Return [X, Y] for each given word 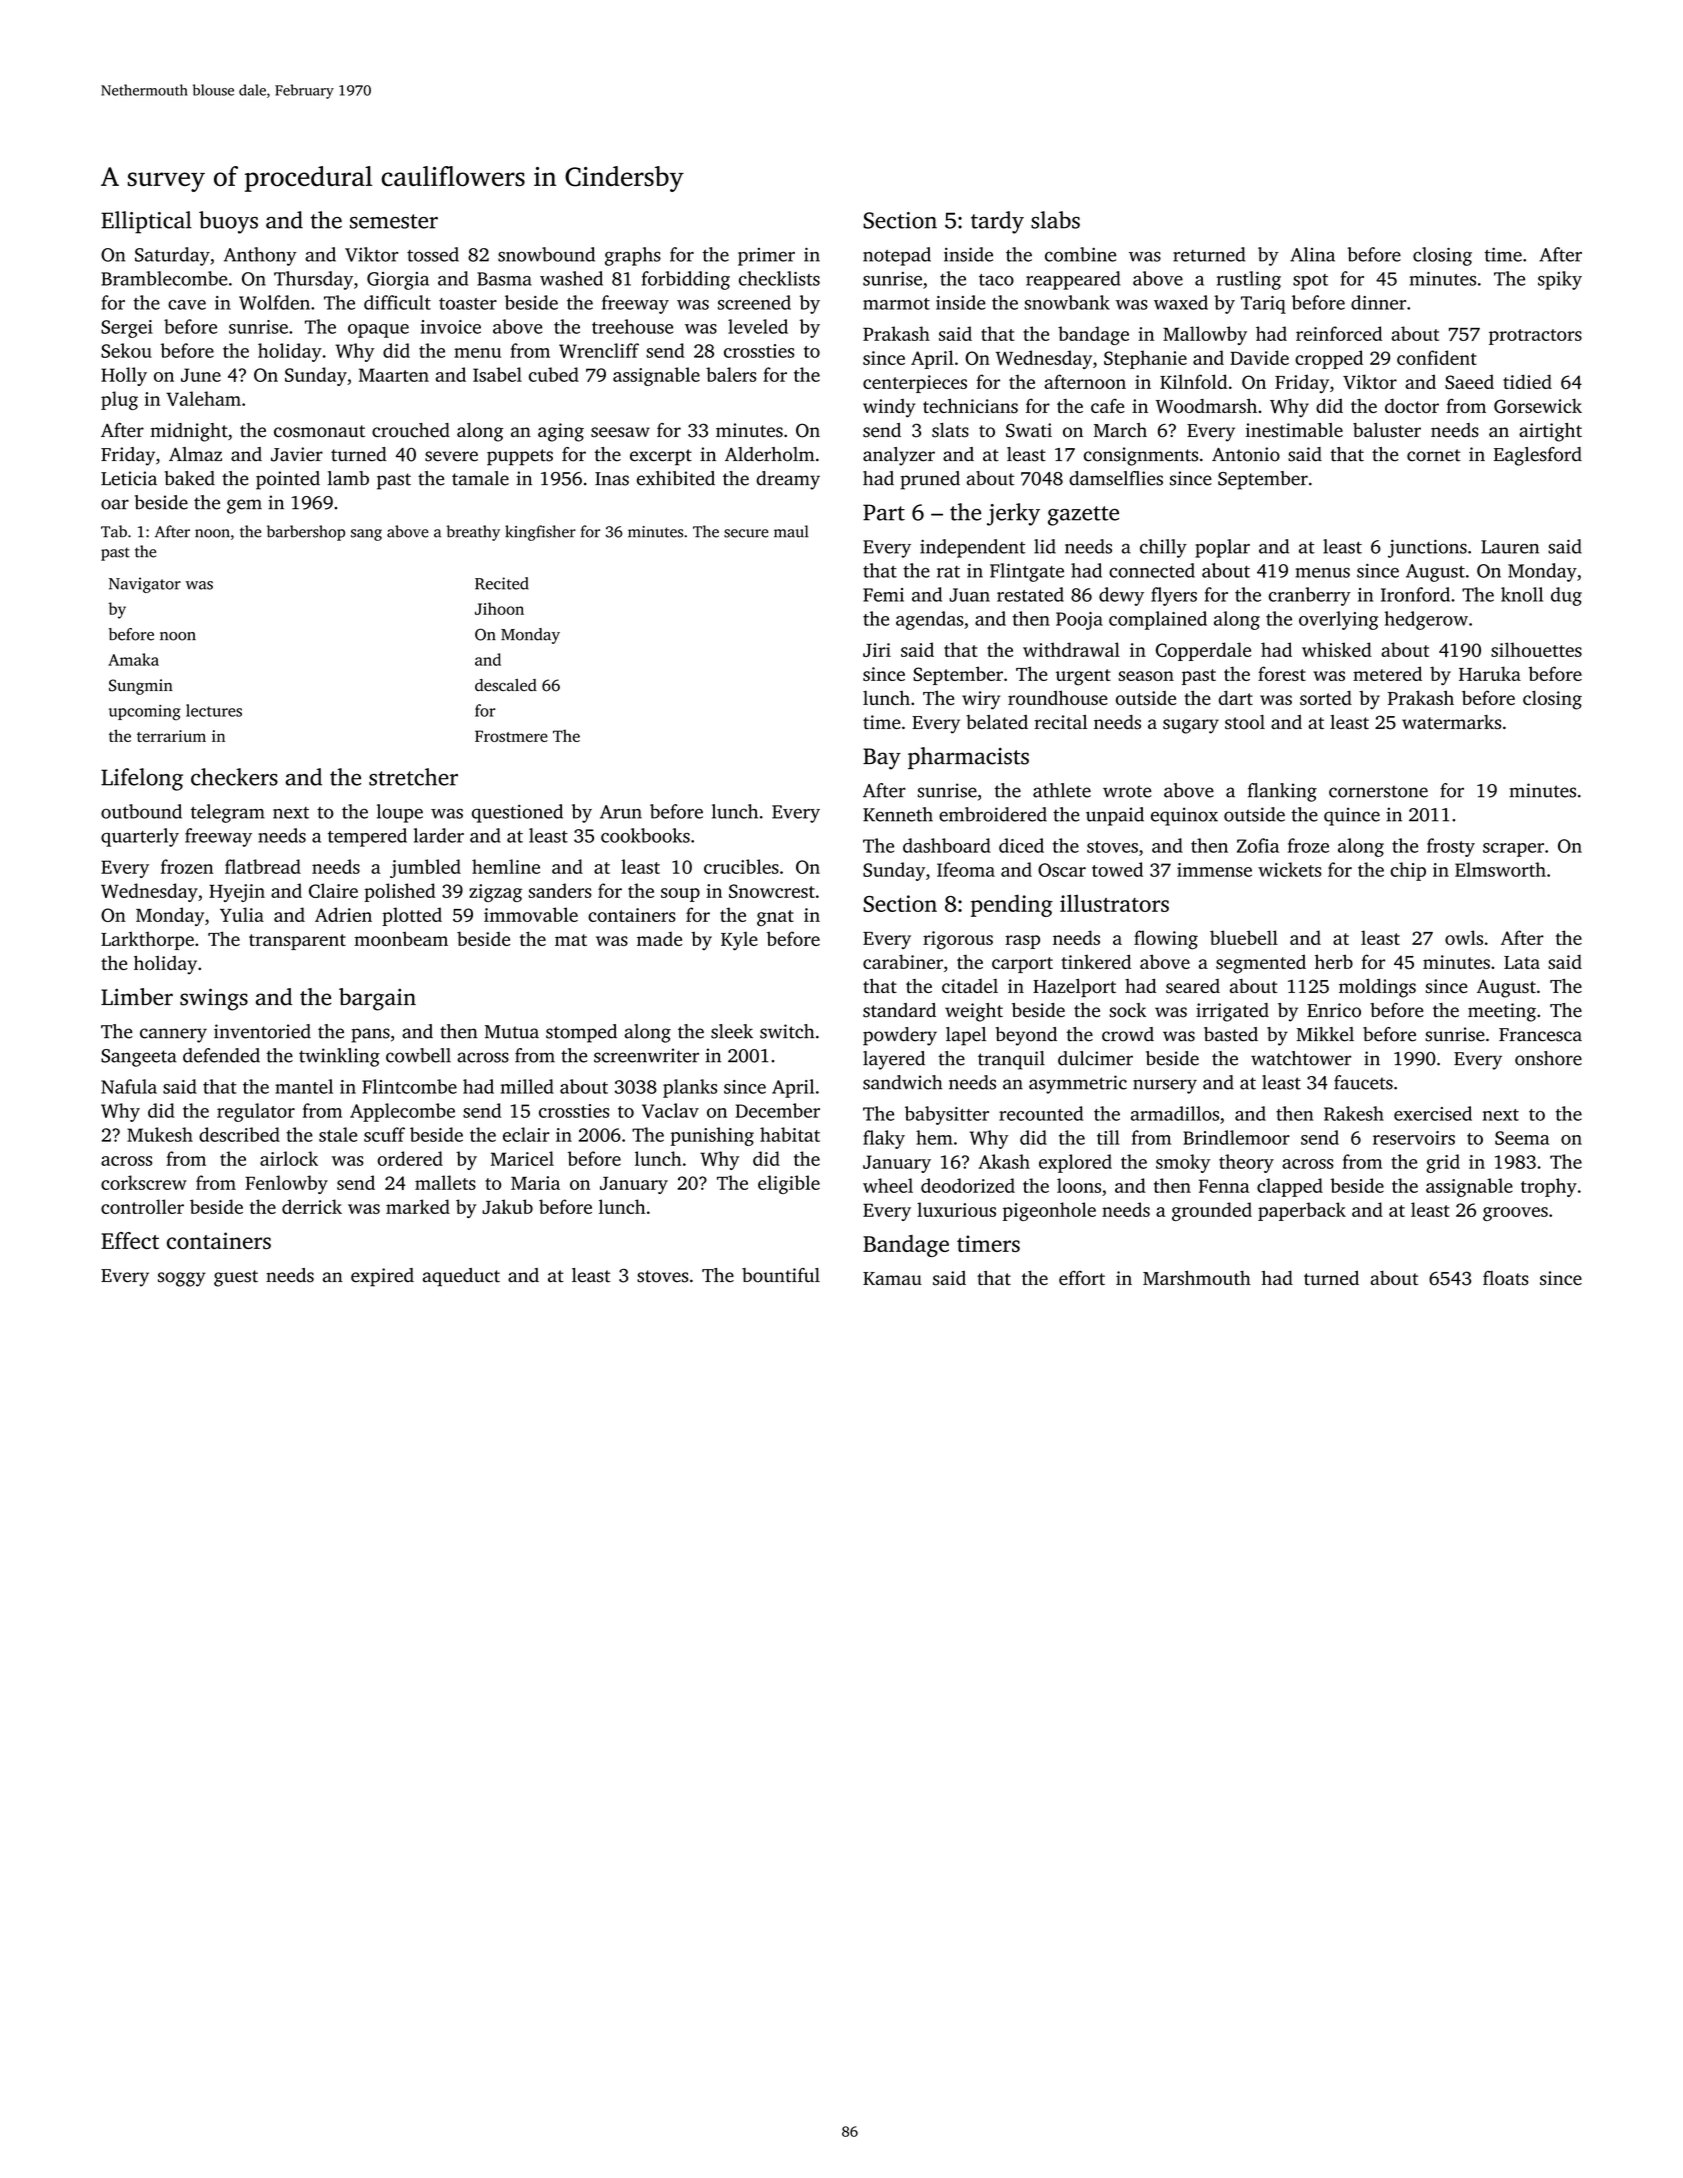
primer [766, 257]
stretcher [413, 777]
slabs [1055, 220]
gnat [775, 918]
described [239, 1134]
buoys [228, 222]
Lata [1522, 962]
